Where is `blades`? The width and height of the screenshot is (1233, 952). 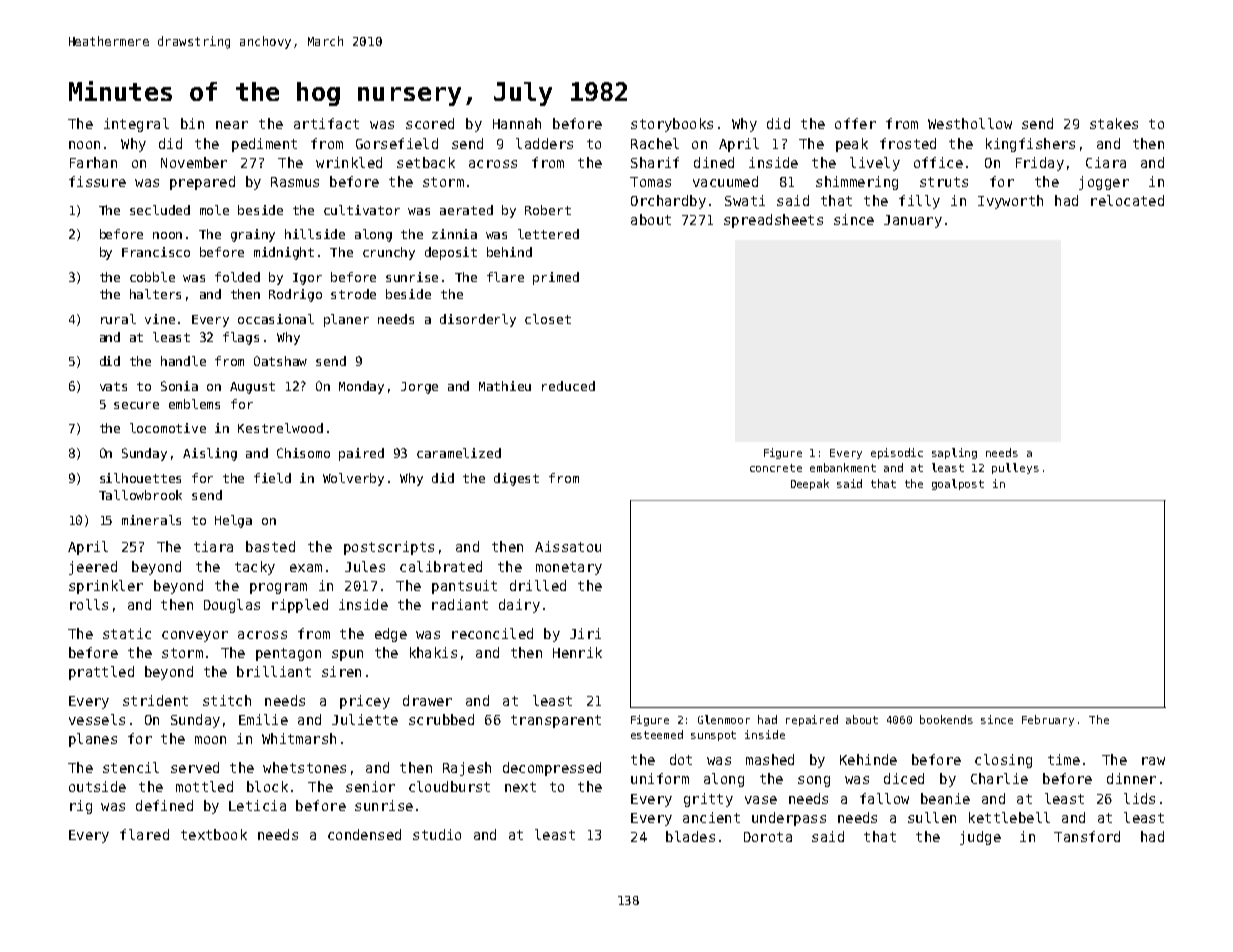
blades is located at coordinates (690, 836).
